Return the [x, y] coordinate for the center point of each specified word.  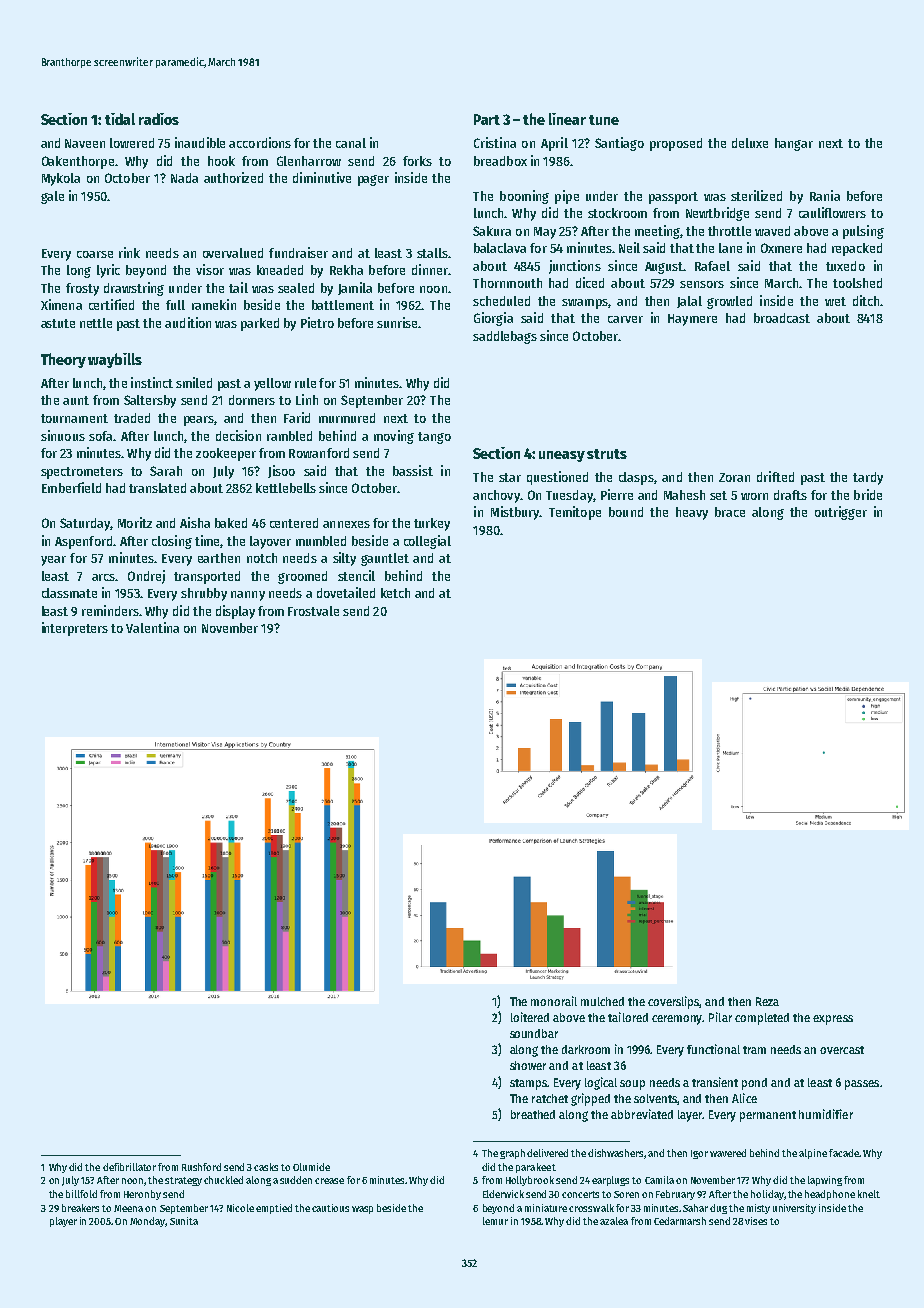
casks [266, 1167]
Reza [767, 1001]
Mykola [61, 179]
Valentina [152, 627]
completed [762, 1019]
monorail [554, 1001]
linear [567, 119]
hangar [794, 144]
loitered [530, 1017]
